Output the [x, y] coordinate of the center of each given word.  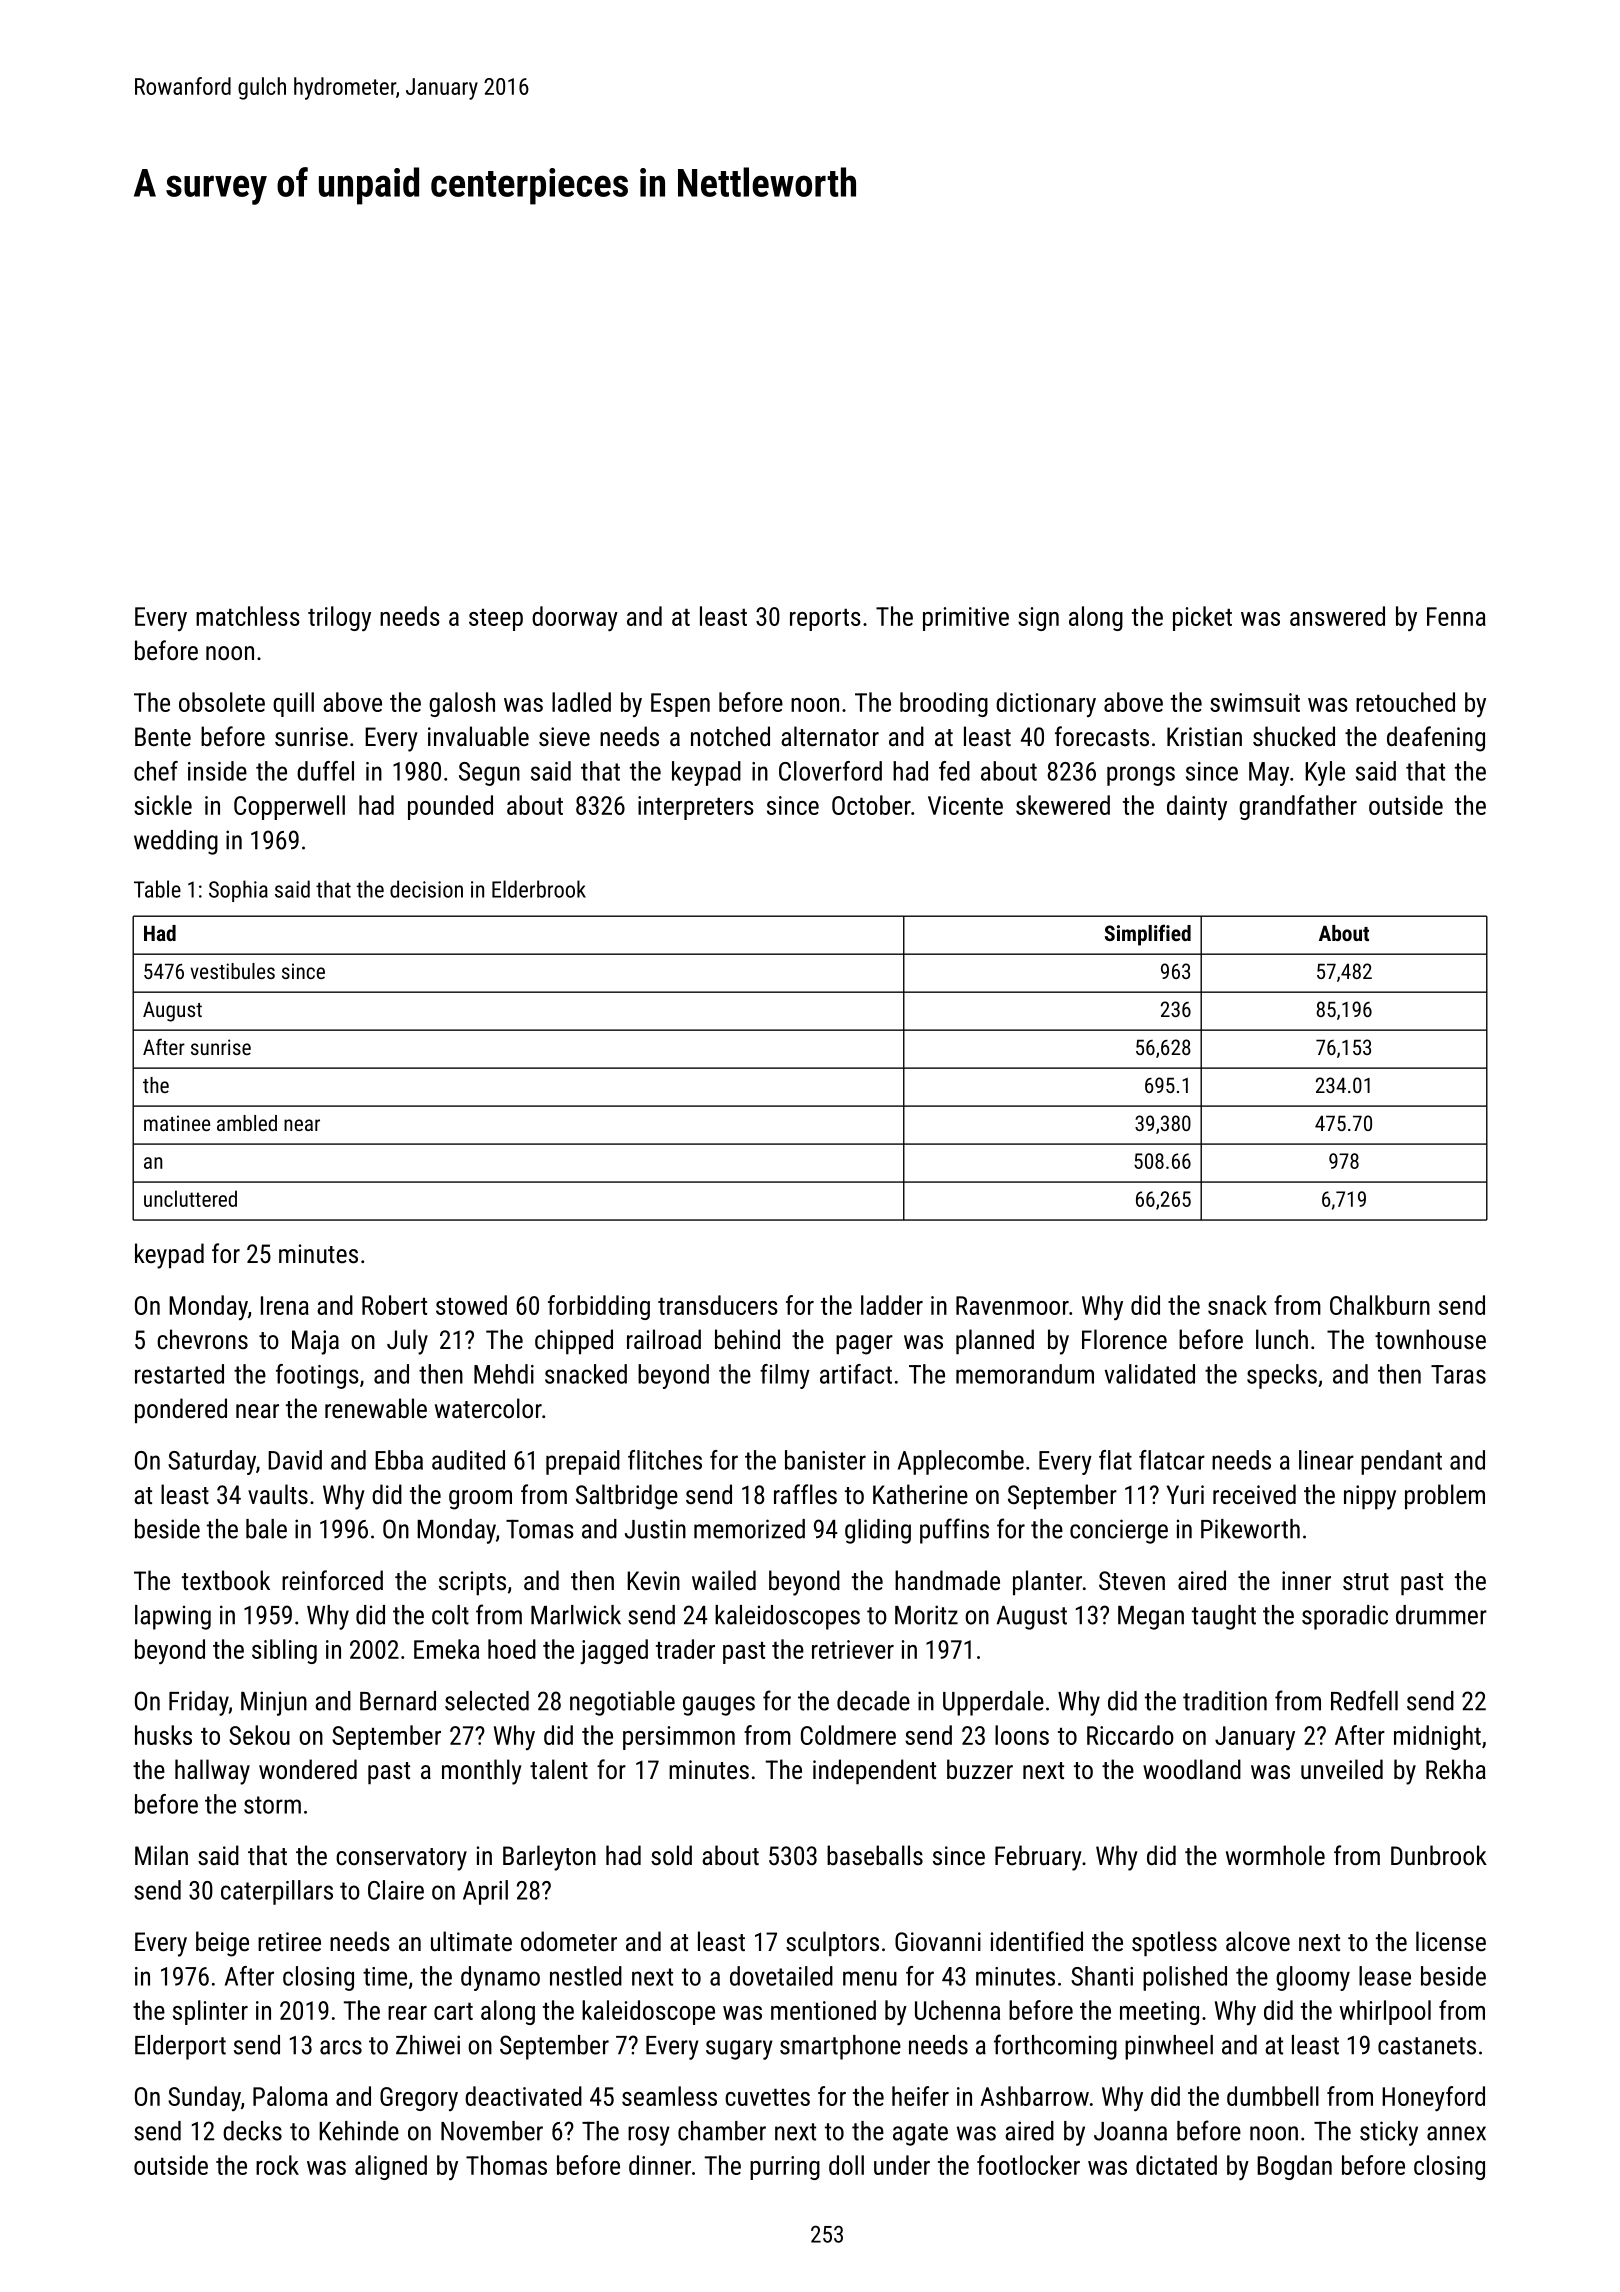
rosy [649, 2136]
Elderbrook [539, 889]
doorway [575, 618]
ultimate [471, 1941]
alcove [1258, 1941]
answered [1337, 616]
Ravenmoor [1012, 1305]
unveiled [1342, 1769]
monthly [482, 1772]
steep [496, 620]
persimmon [679, 1738]
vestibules [232, 971]
